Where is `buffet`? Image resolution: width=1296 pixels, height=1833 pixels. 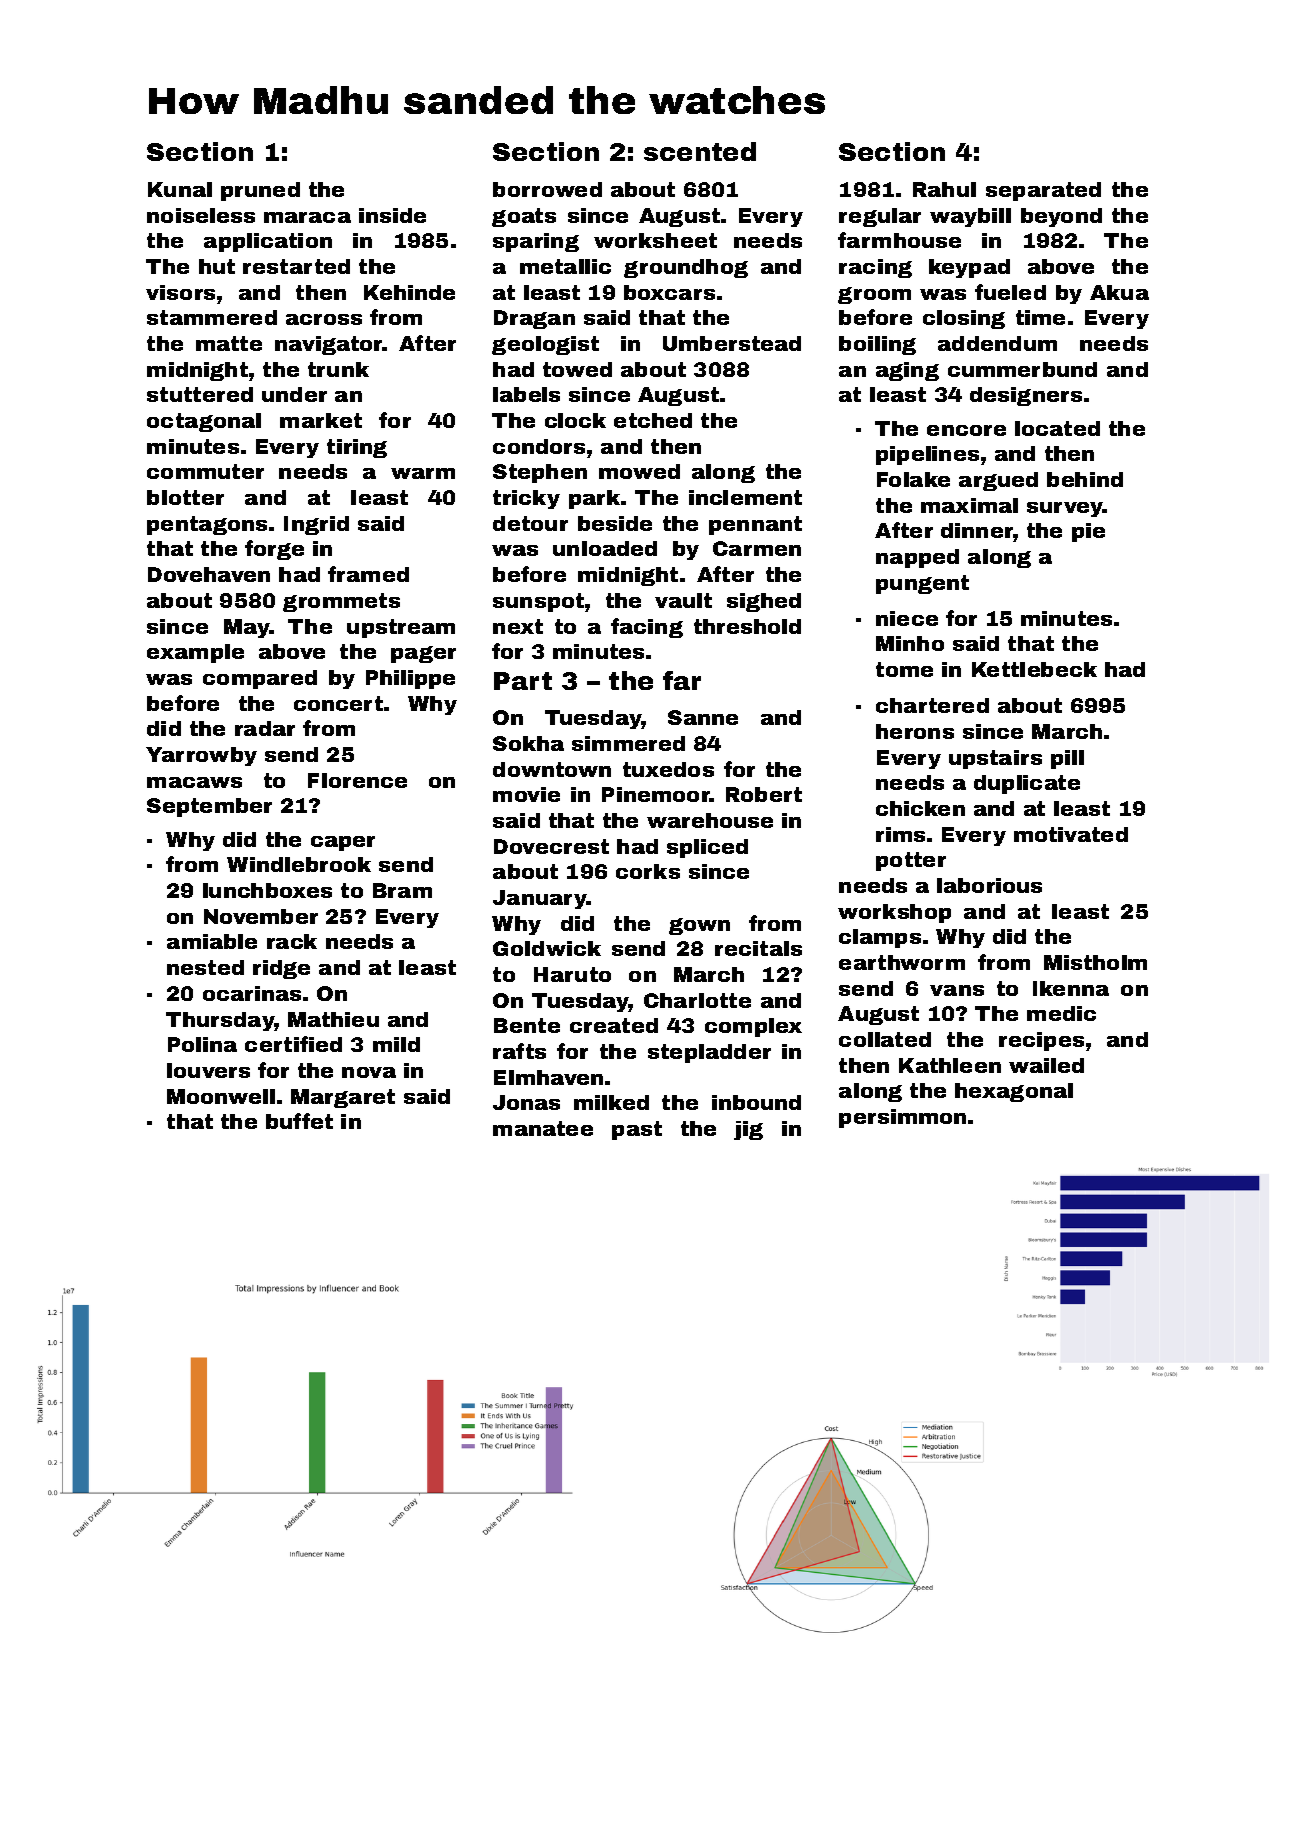
buffet is located at coordinates (299, 1121).
